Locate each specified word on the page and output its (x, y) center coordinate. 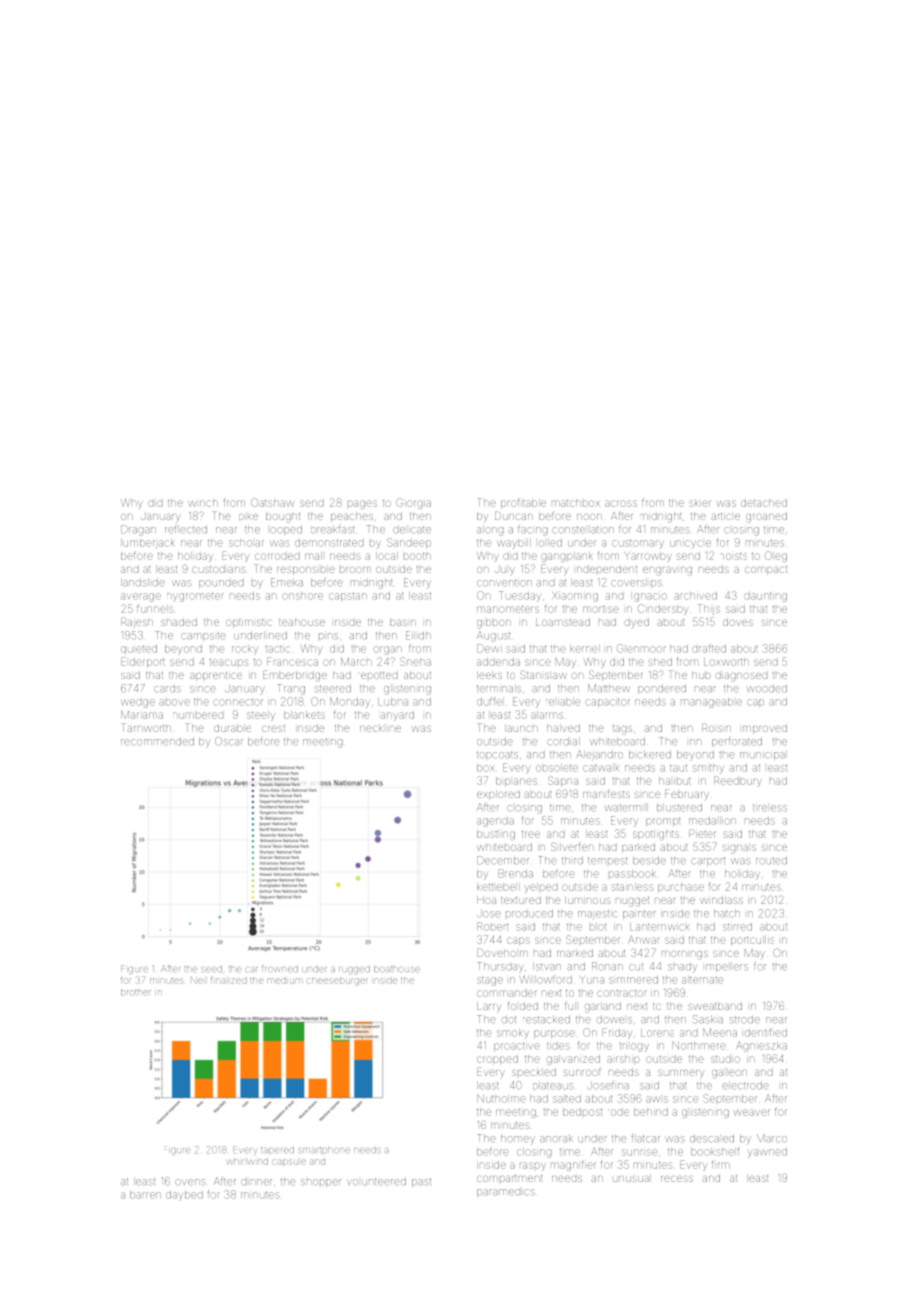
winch (203, 503)
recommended (157, 741)
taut (678, 768)
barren (145, 1195)
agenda (495, 822)
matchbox (576, 503)
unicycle (690, 544)
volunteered (376, 1181)
